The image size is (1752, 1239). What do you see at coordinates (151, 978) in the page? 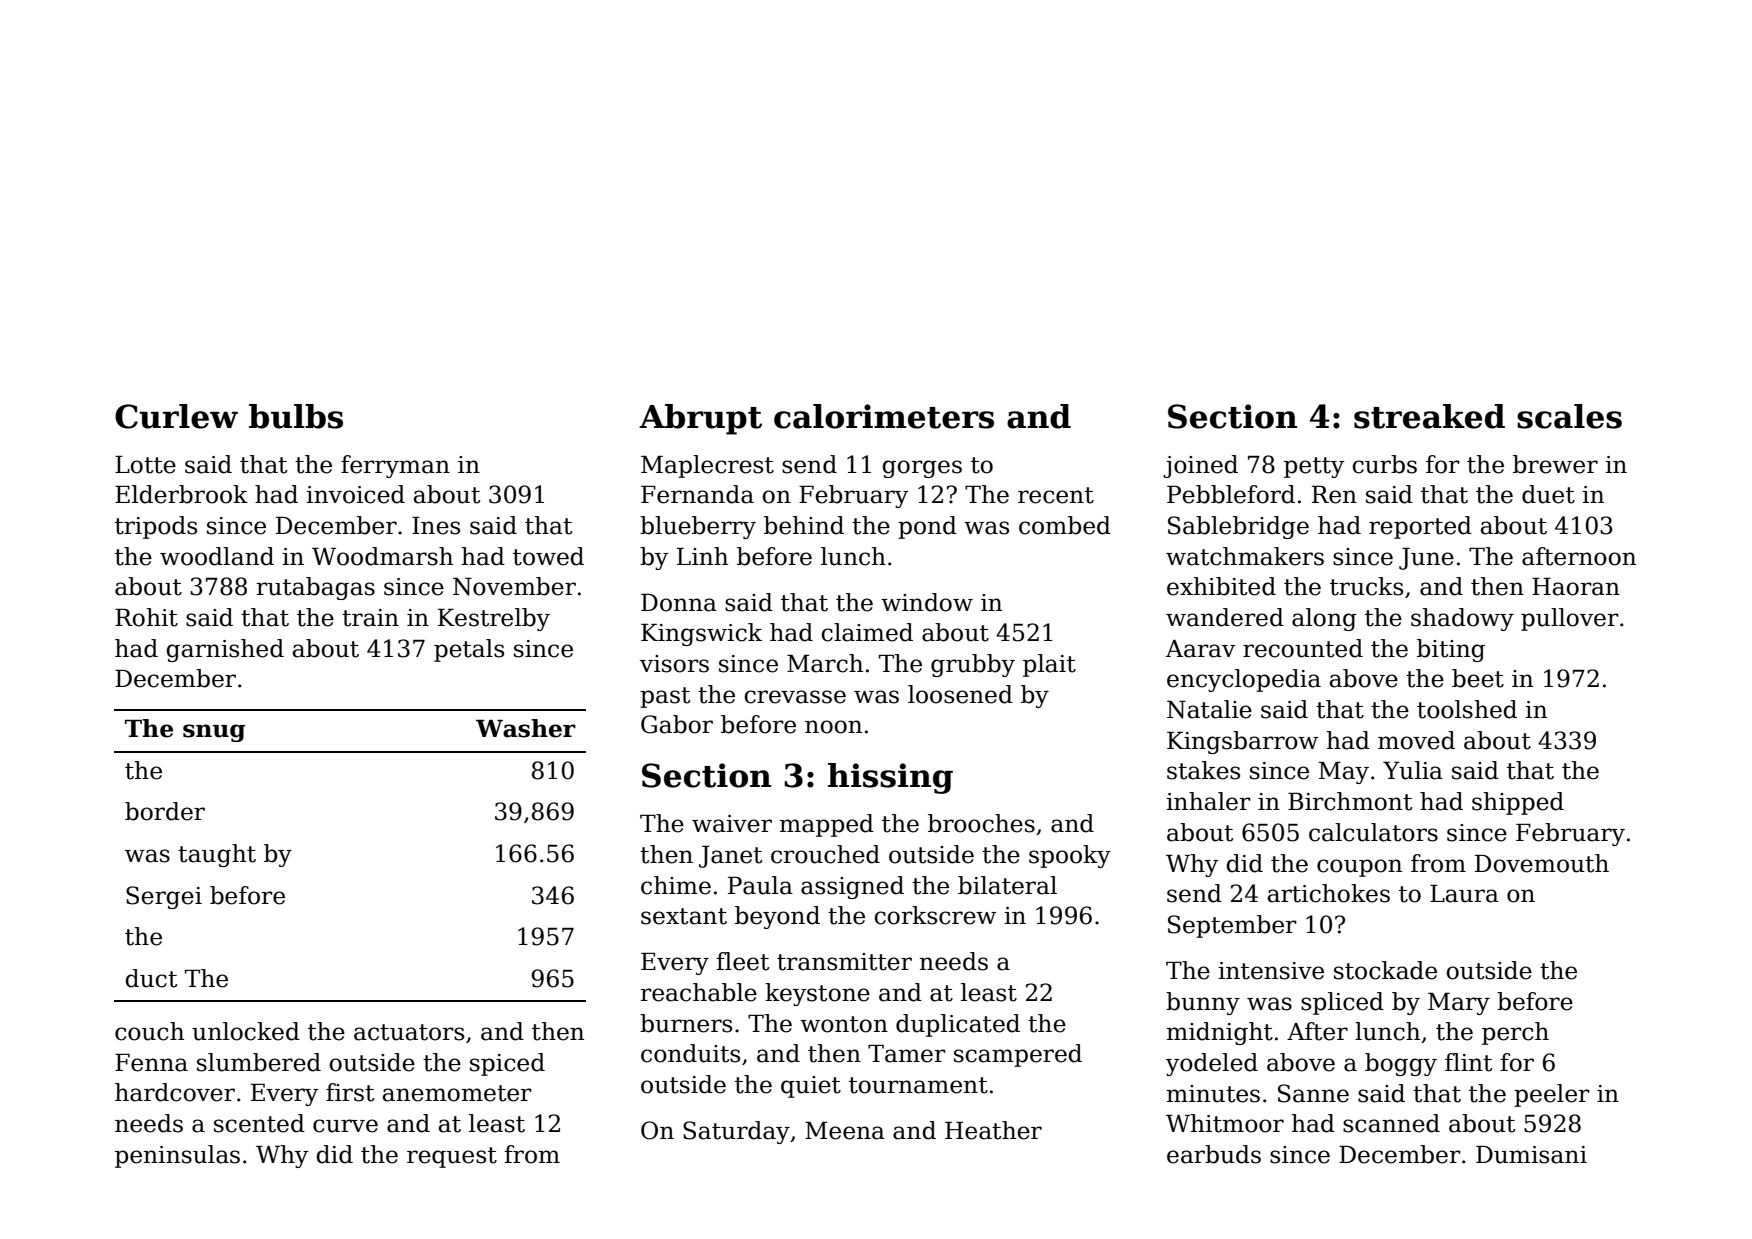
I see `duct` at bounding box center [151, 978].
